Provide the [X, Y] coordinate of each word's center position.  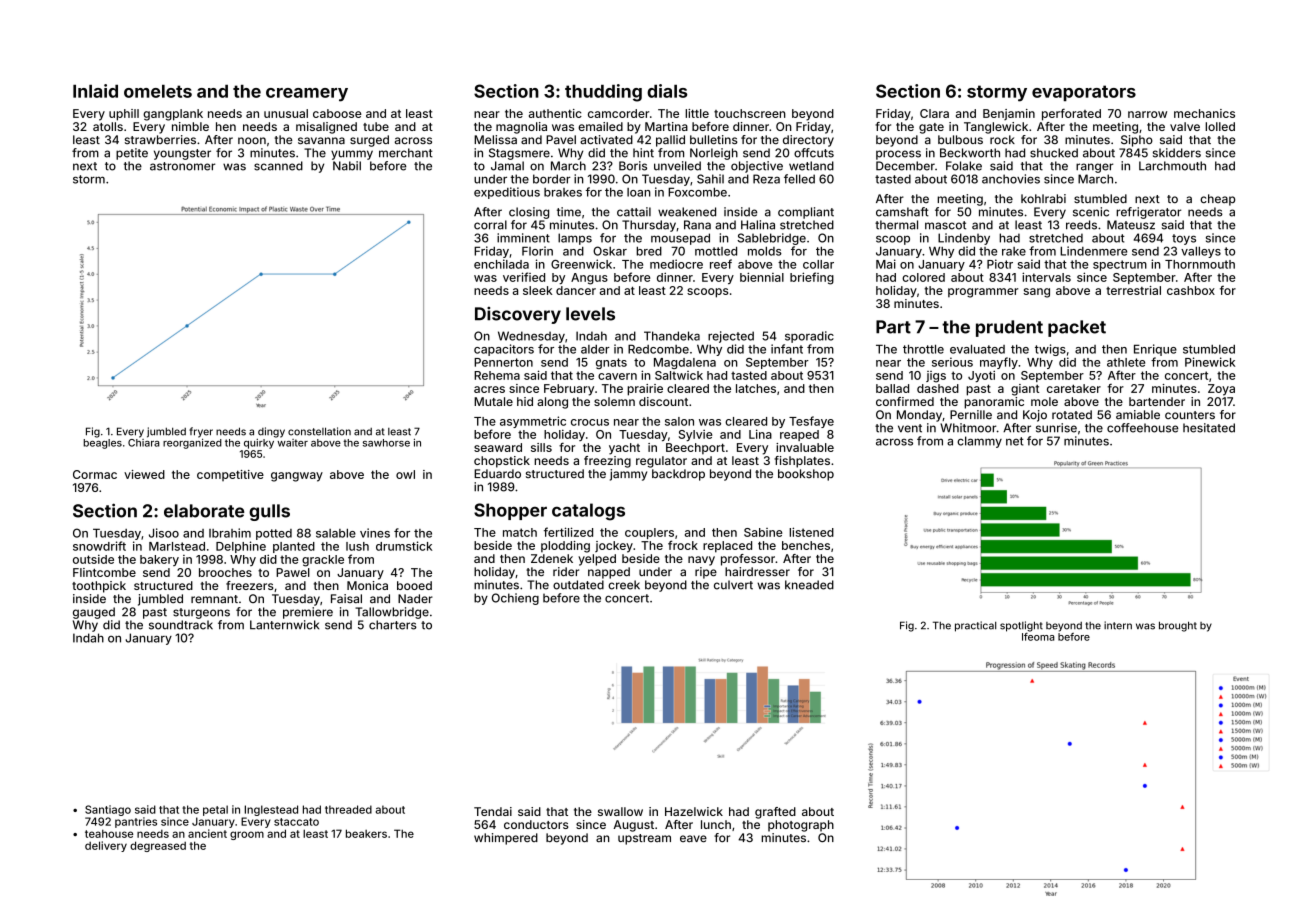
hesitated [1209, 428]
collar [818, 264]
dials [667, 91]
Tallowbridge [392, 613]
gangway [297, 477]
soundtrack [181, 625]
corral [490, 225]
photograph [801, 826]
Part [893, 327]
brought [1178, 626]
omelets [158, 91]
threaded [348, 809]
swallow [620, 811]
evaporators [1084, 93]
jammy [628, 475]
